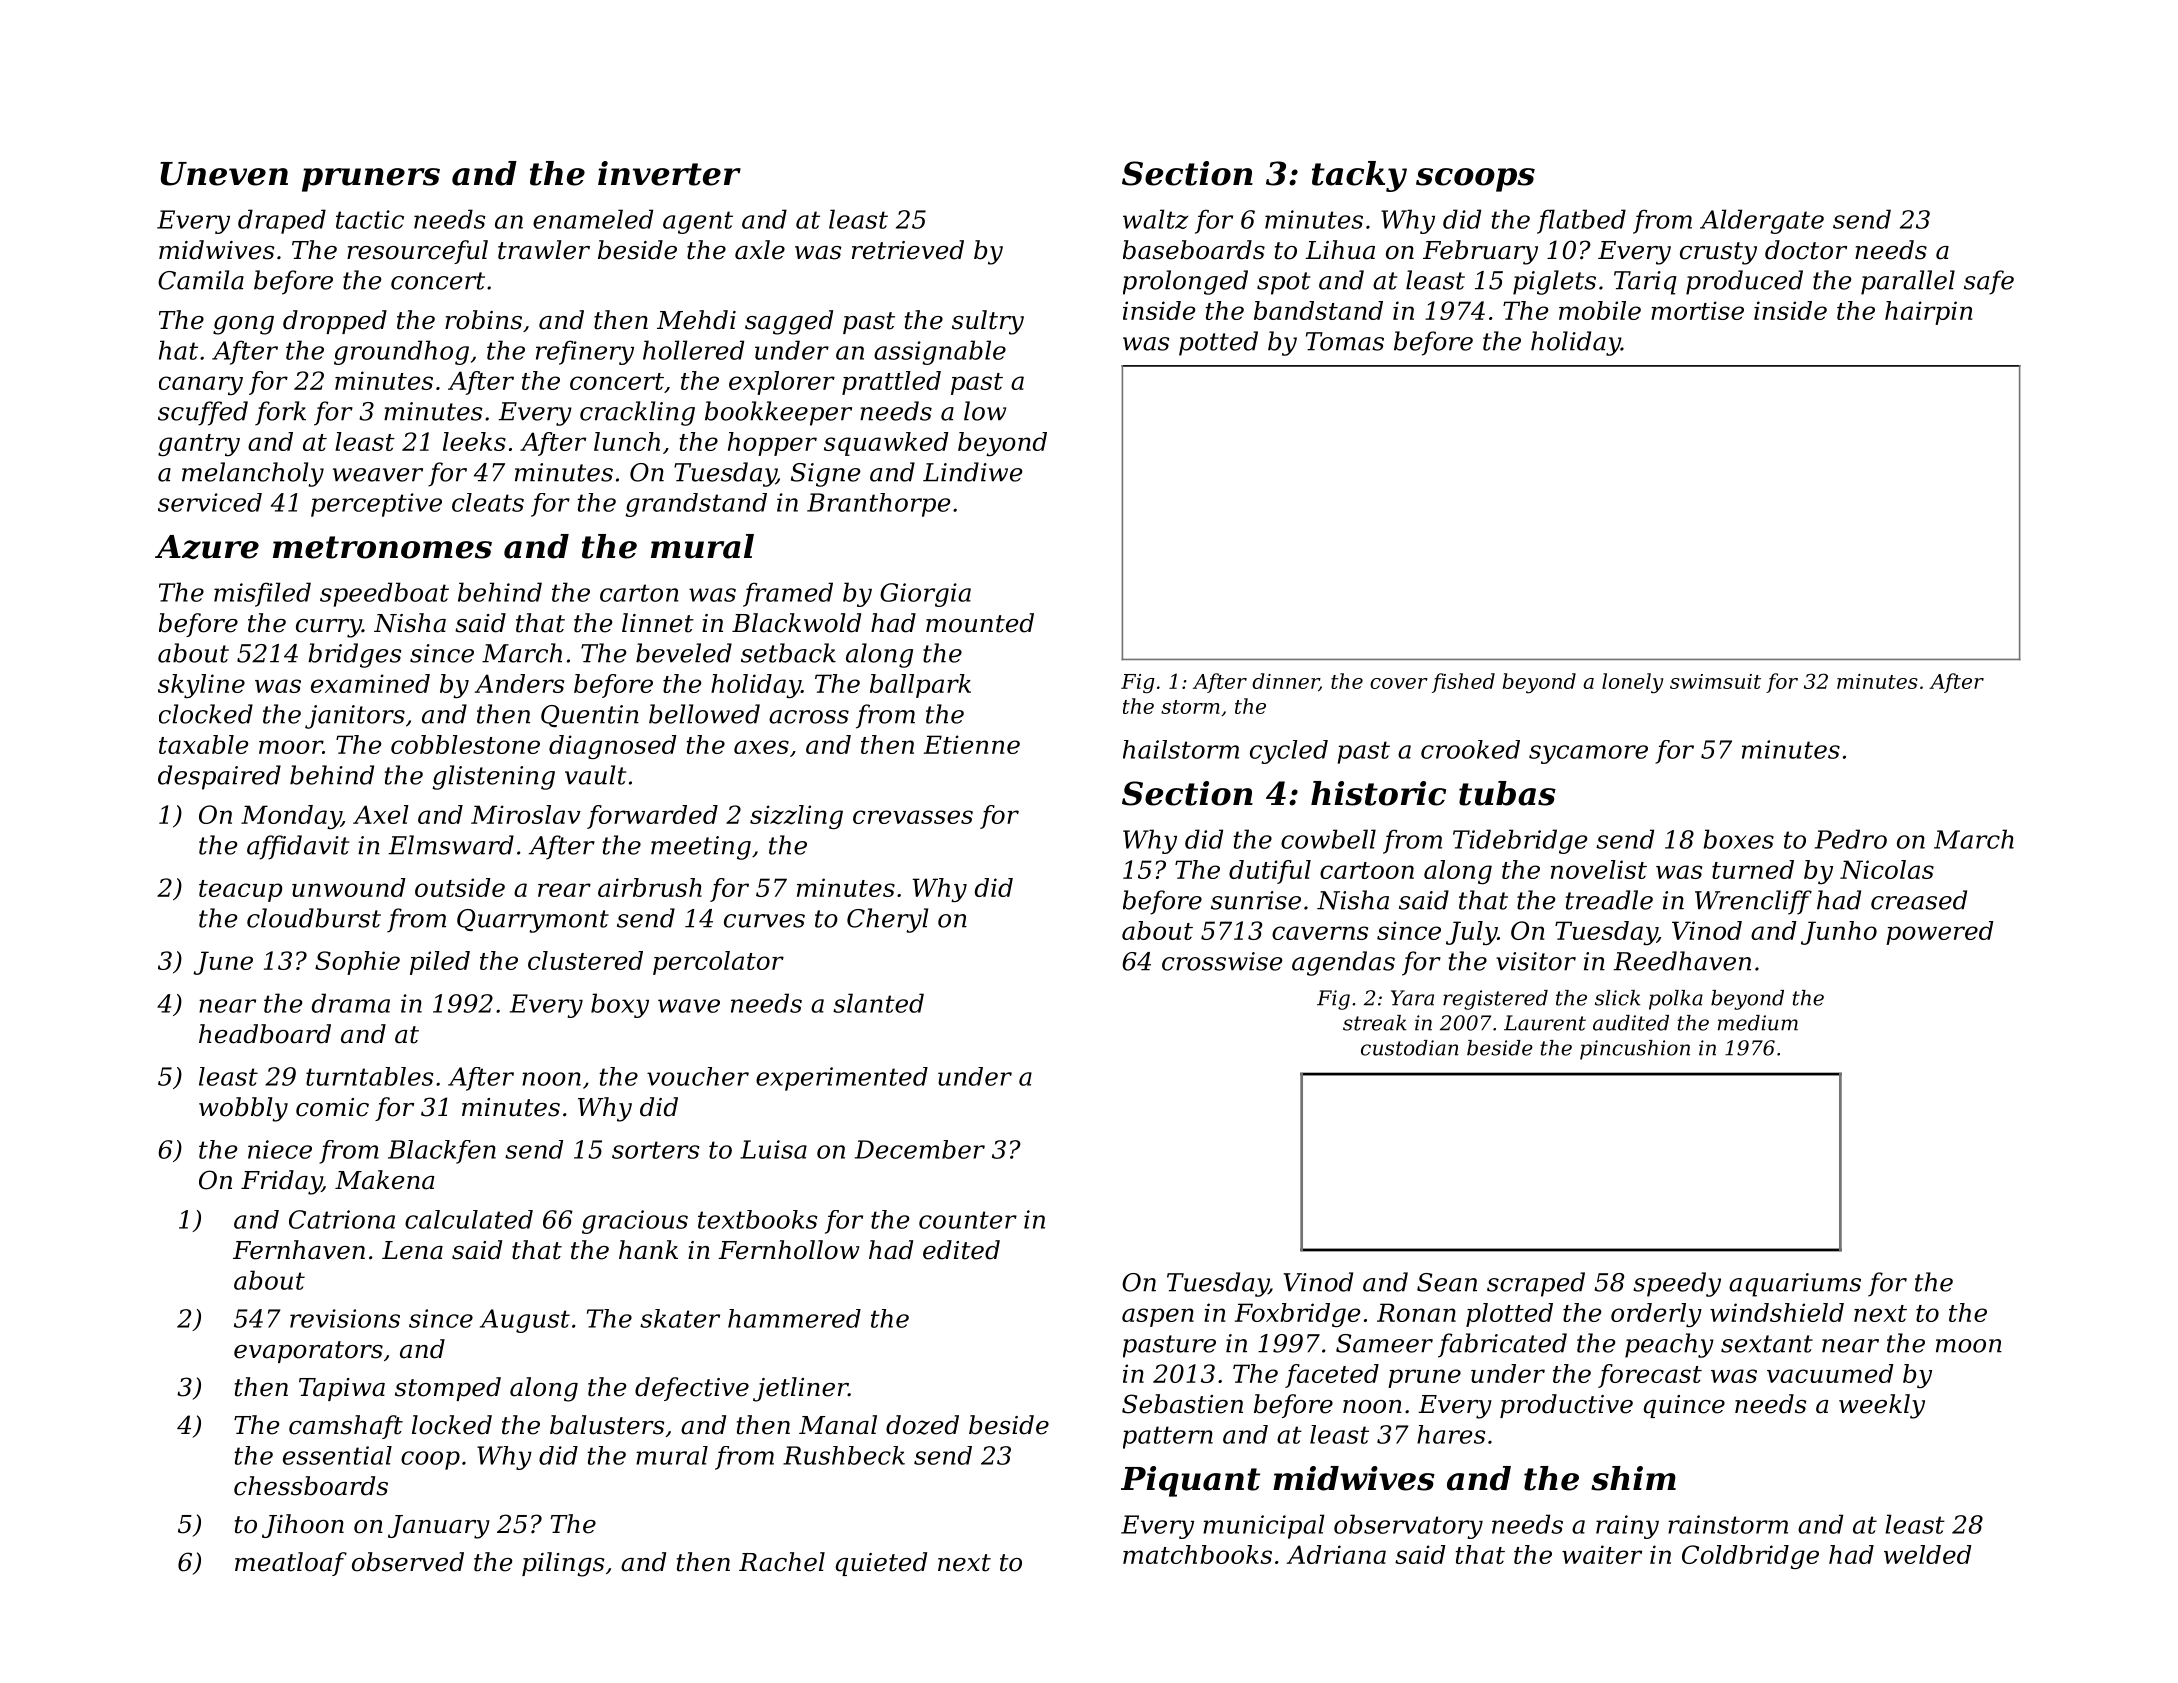  Describe the element at coordinates (291, 1564) in the document. I see `meatloaf` at that location.
